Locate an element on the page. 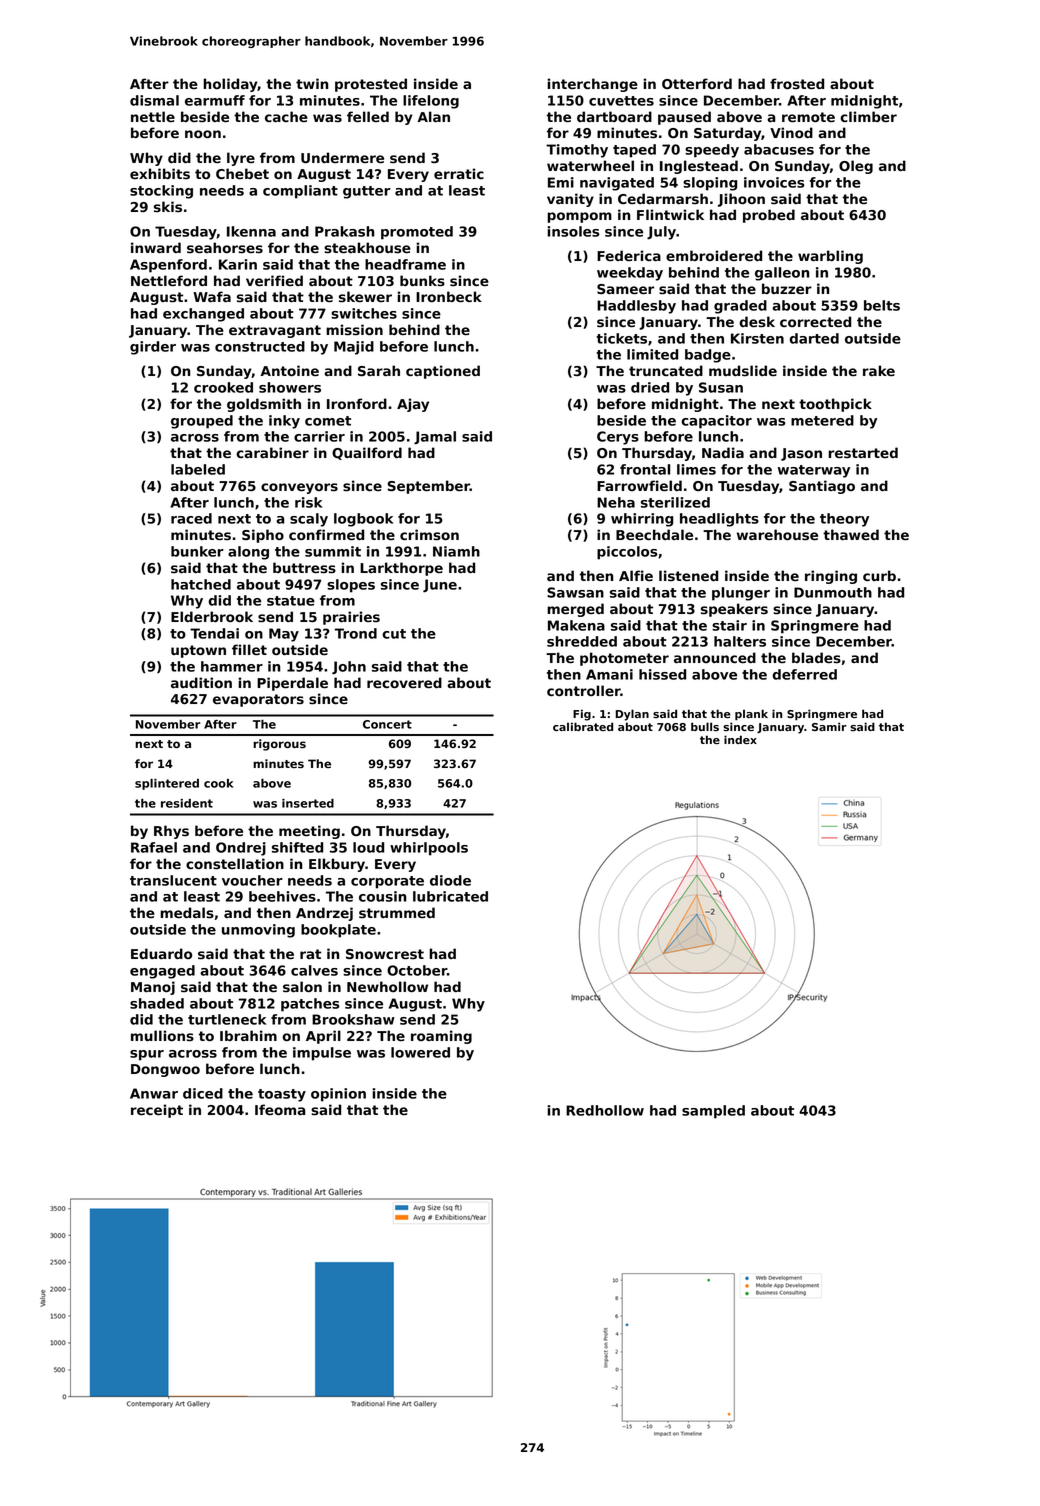  promoted is located at coordinates (417, 233).
